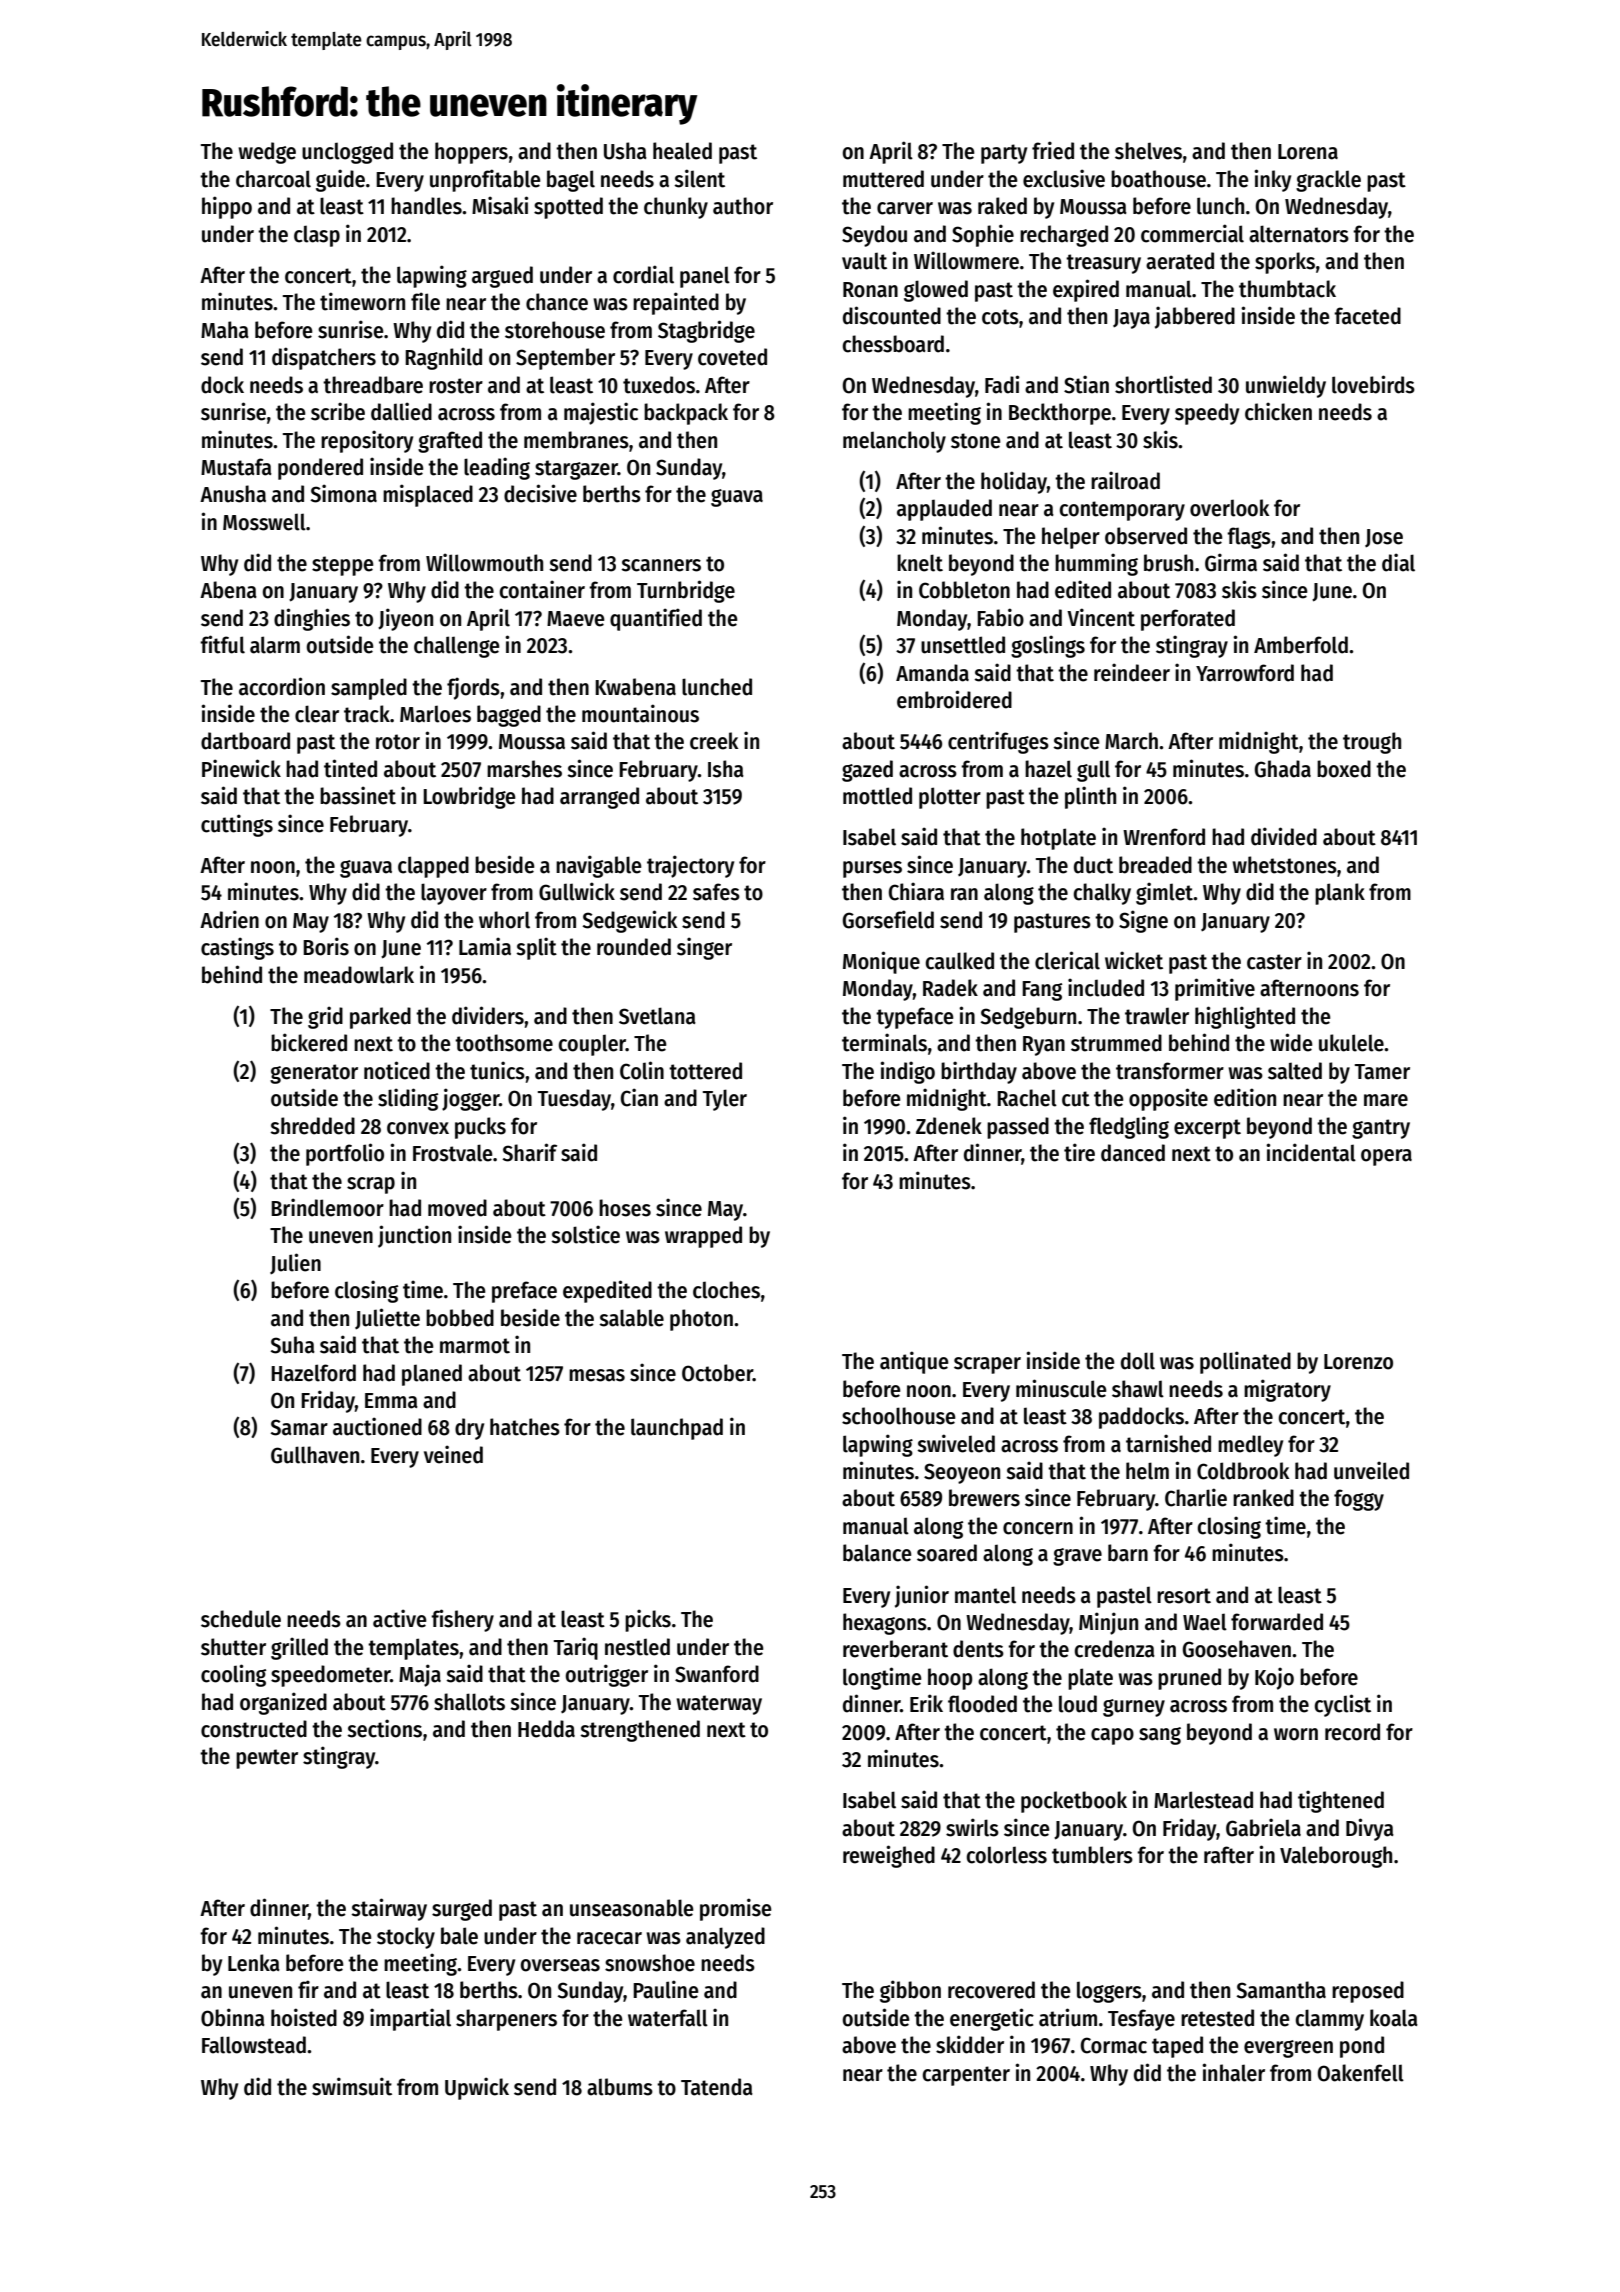  I want to click on unveiled, so click(1371, 1470).
